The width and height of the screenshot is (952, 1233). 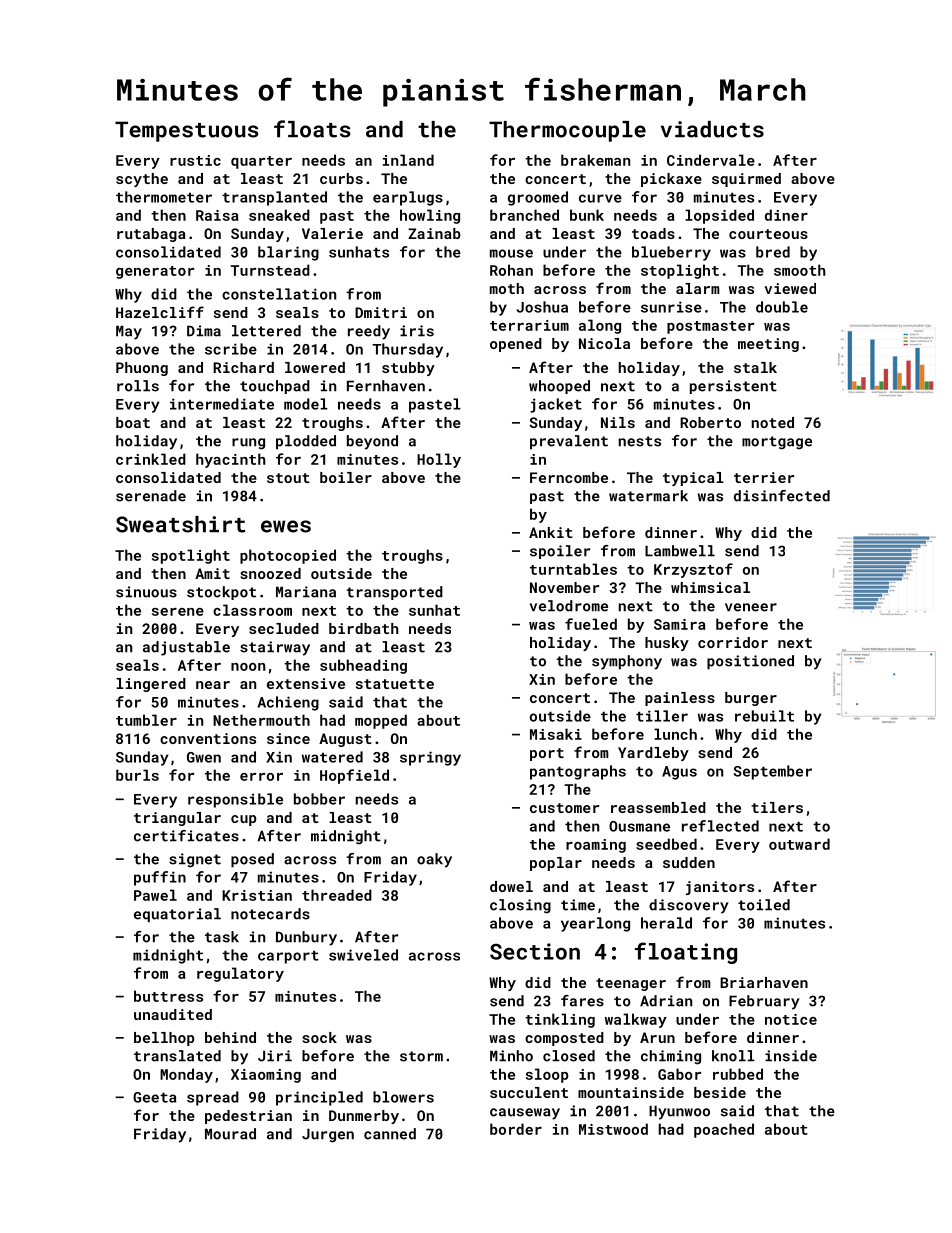 What do you see at coordinates (146, 720) in the screenshot?
I see `tumbler` at bounding box center [146, 720].
